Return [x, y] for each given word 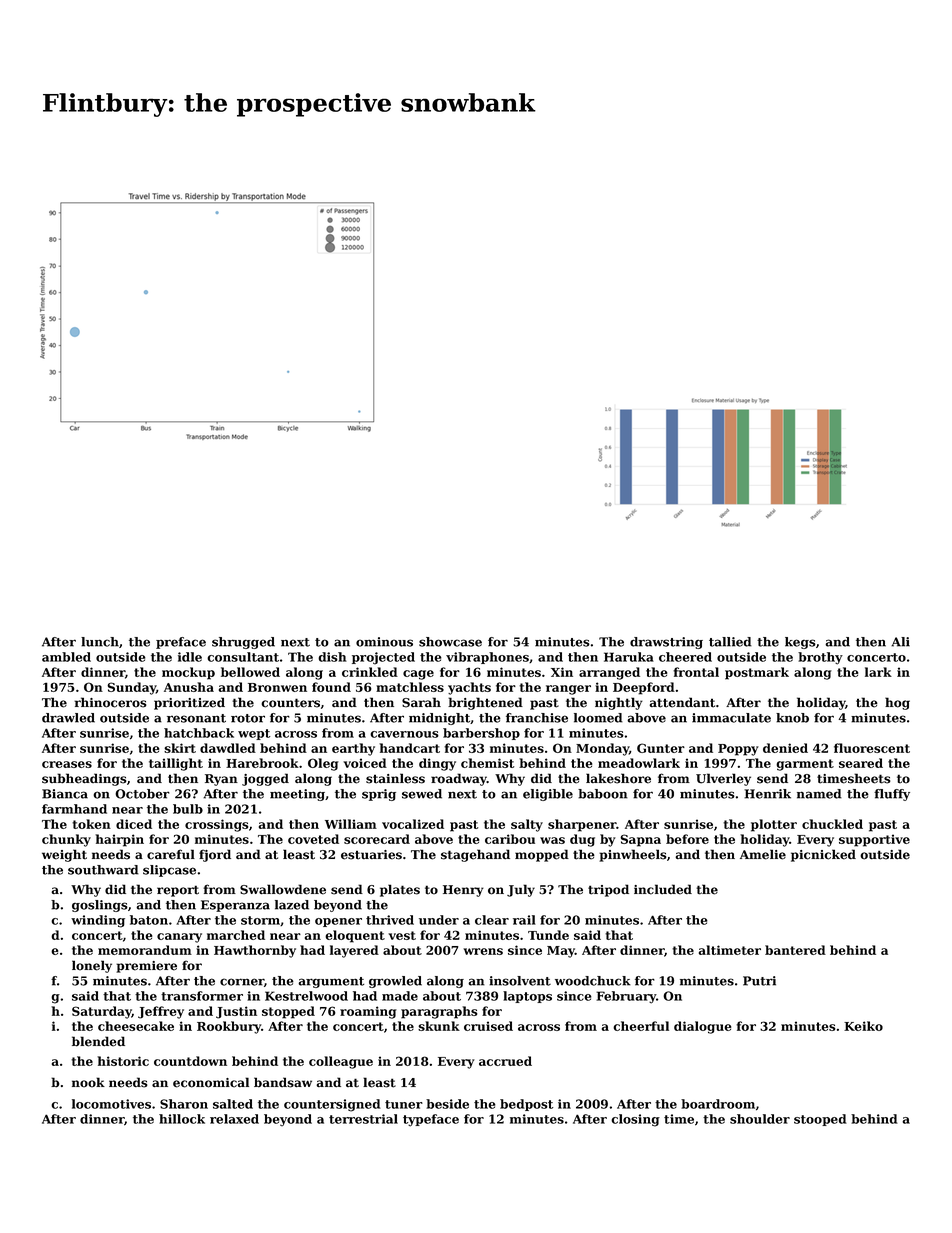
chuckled [832, 824]
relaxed [234, 1119]
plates [400, 890]
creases [67, 764]
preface [181, 643]
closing [635, 1120]
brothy [820, 658]
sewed [422, 794]
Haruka [629, 657]
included [663, 889]
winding [98, 921]
